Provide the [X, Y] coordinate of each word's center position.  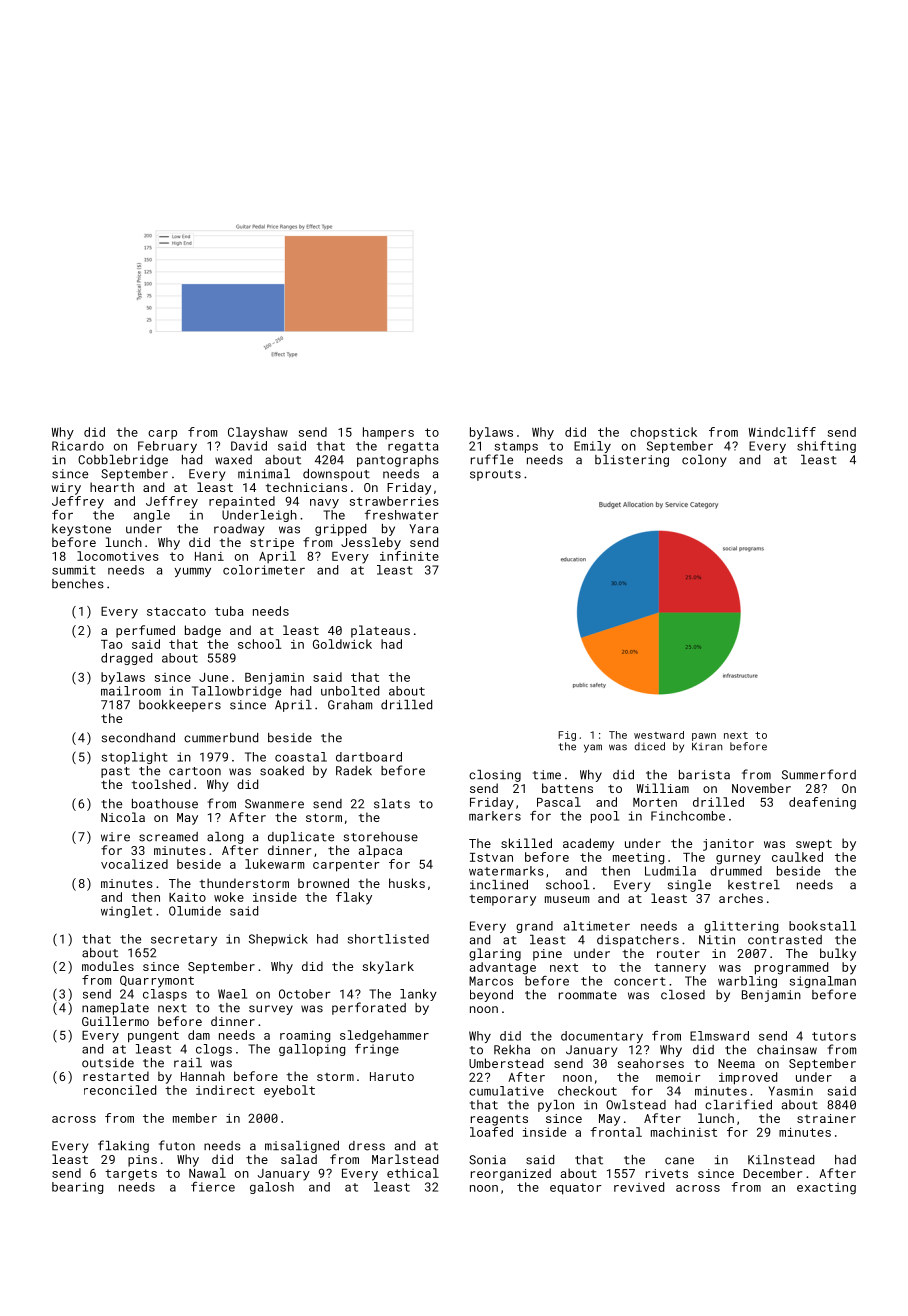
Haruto [392, 1076]
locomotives [118, 556]
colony [704, 461]
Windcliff [782, 432]
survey [271, 1010]
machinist [684, 1132]
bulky [838, 954]
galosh [272, 1188]
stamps [516, 447]
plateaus [380, 631]
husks [407, 883]
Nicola [123, 817]
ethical [413, 1173]
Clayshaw [258, 433]
